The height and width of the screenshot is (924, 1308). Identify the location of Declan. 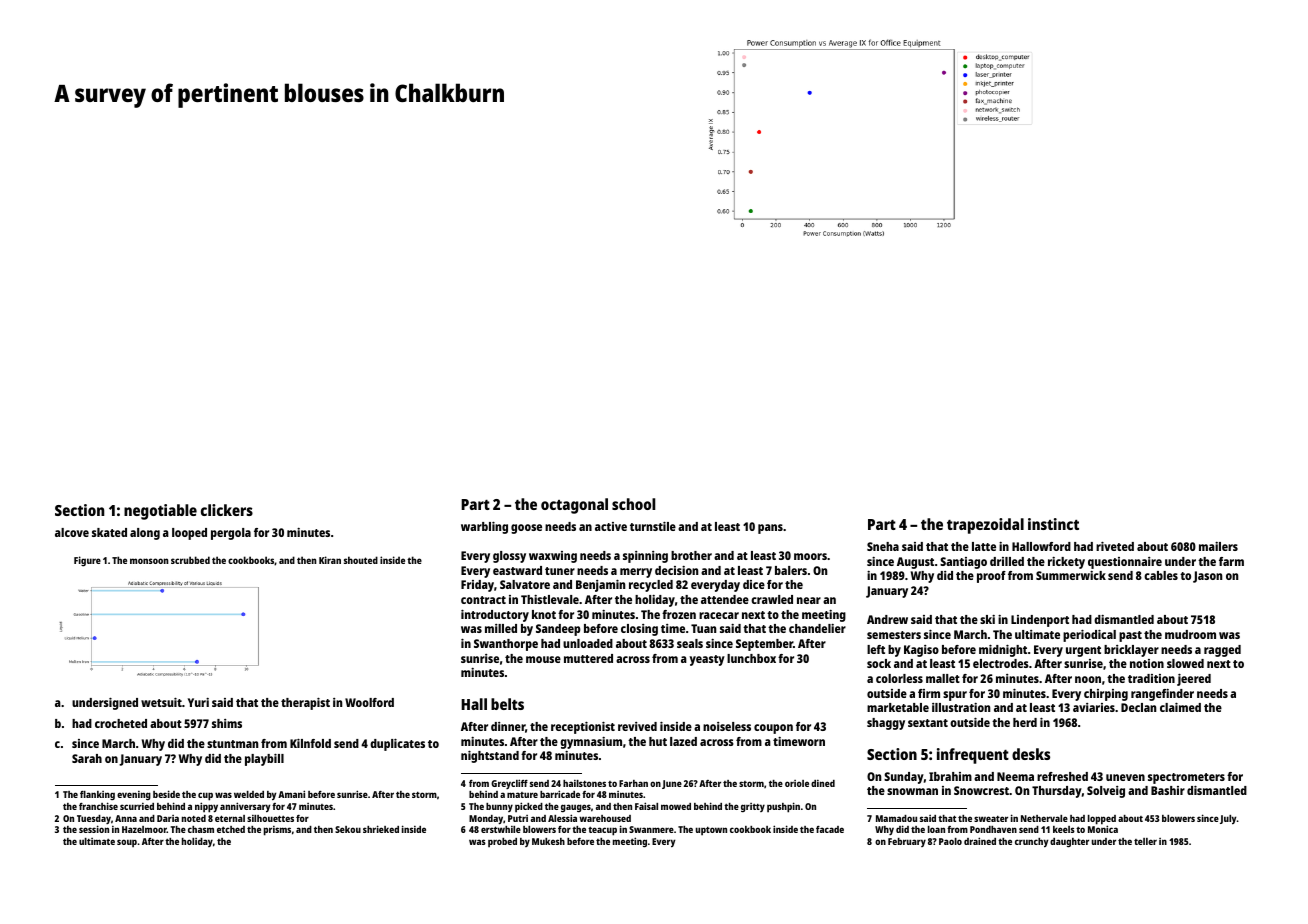
(1138, 707).
